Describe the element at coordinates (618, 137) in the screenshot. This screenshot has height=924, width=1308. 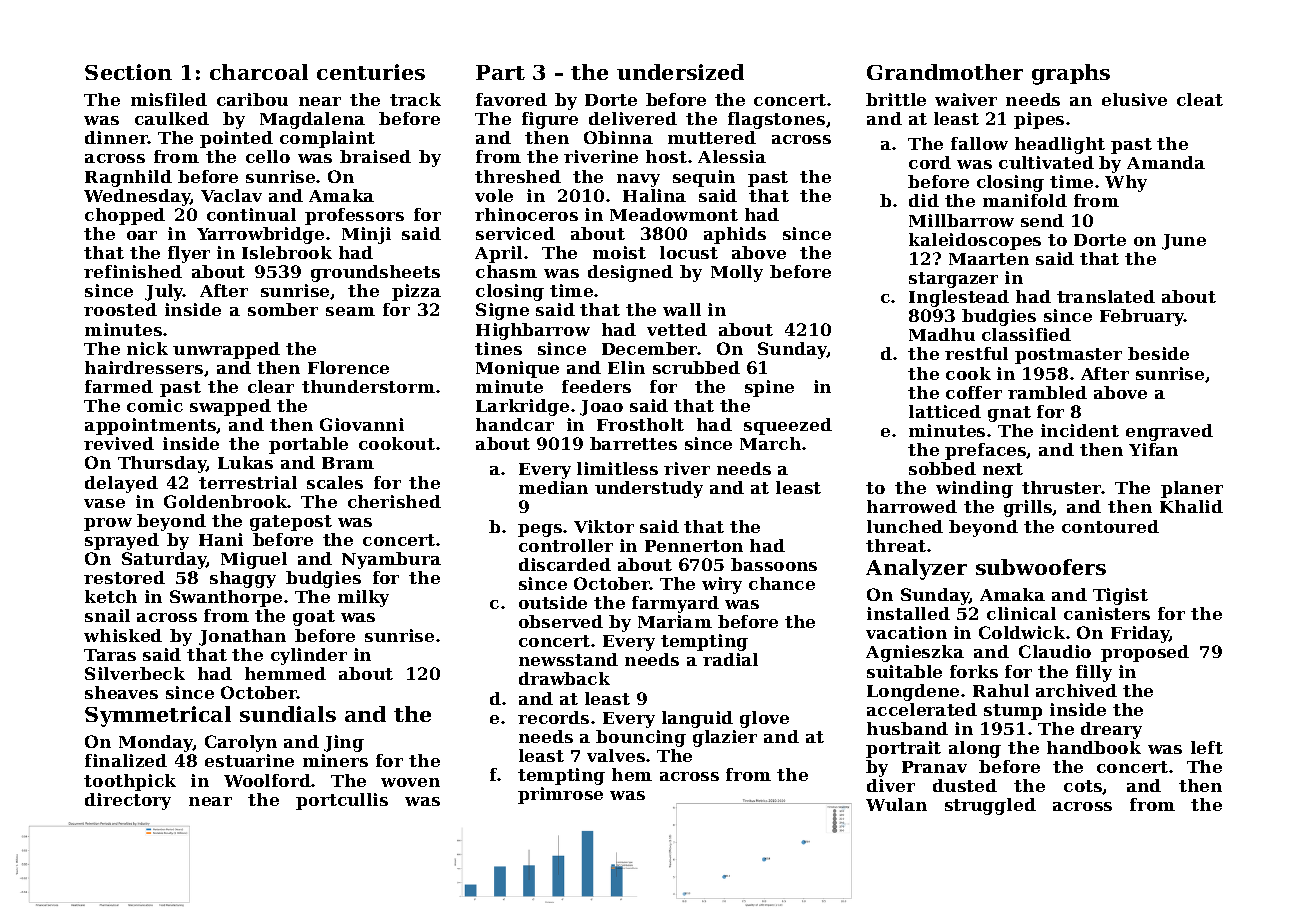
I see `Obinna` at that location.
